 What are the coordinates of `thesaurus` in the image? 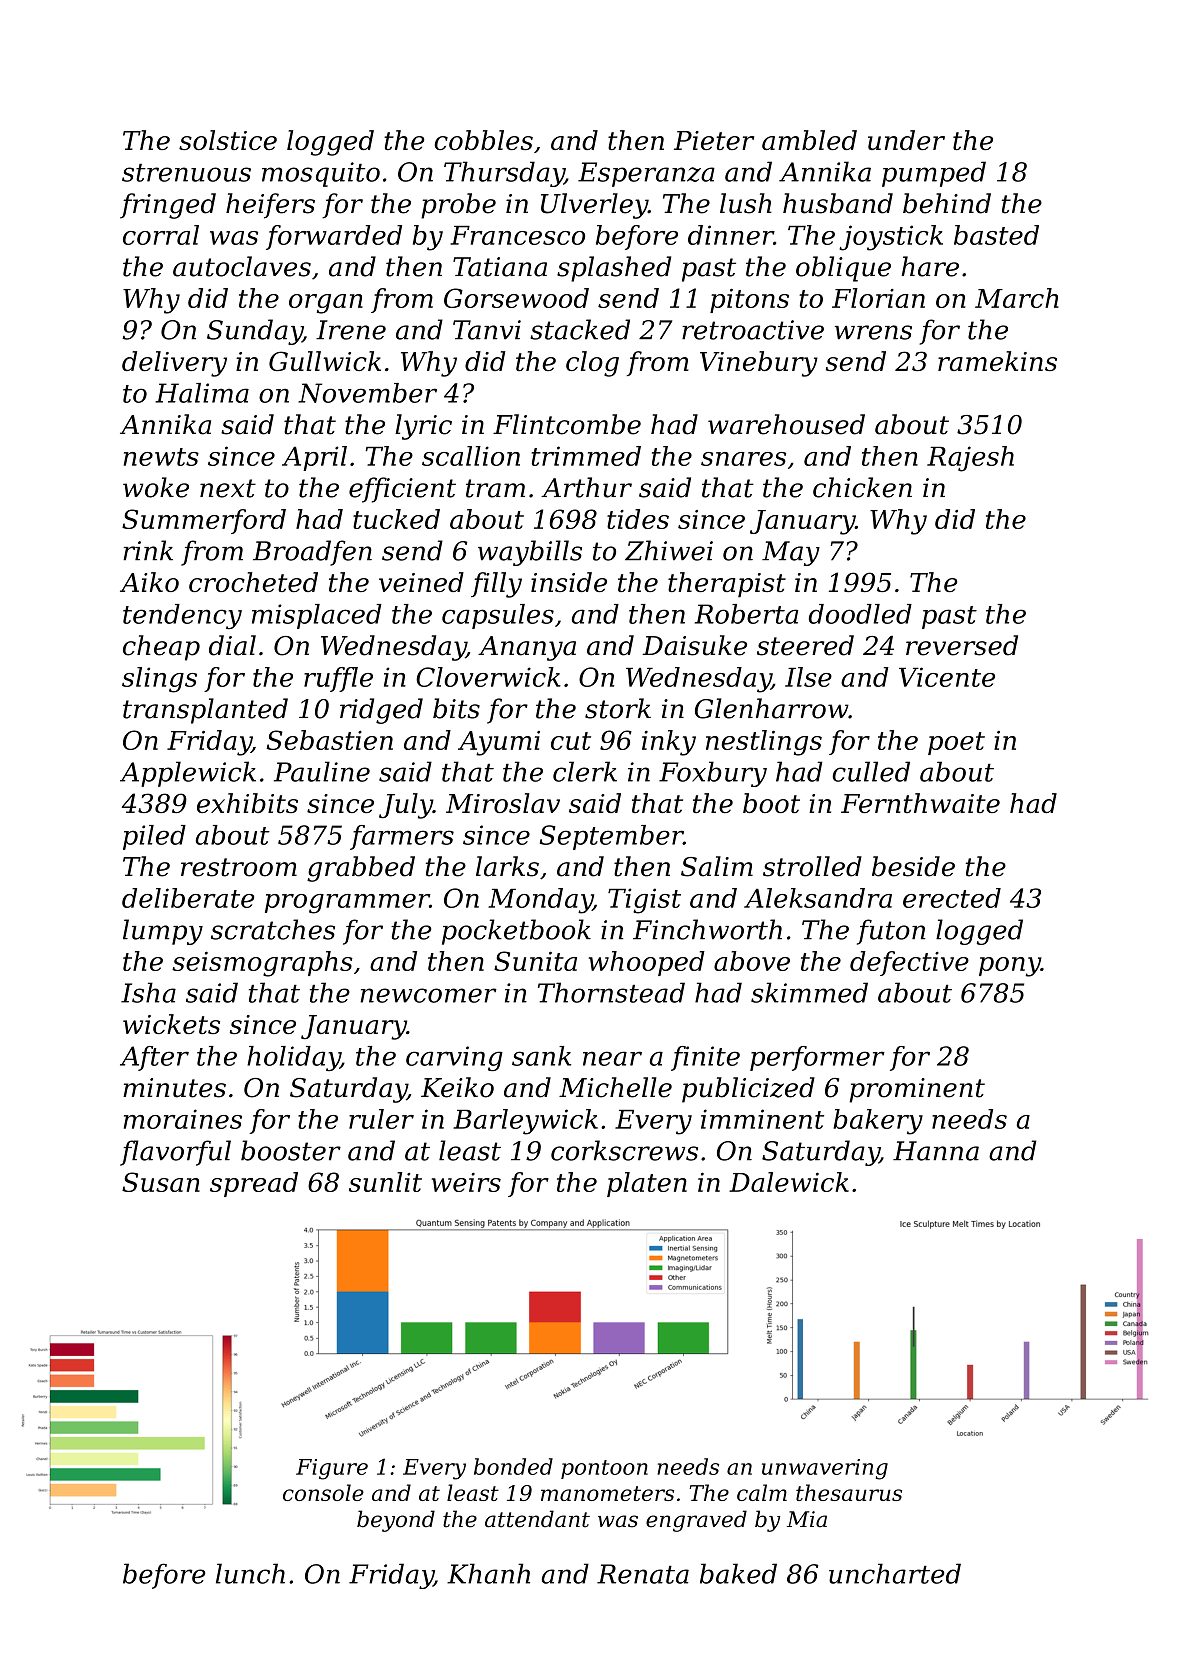 It's located at (849, 1492).
